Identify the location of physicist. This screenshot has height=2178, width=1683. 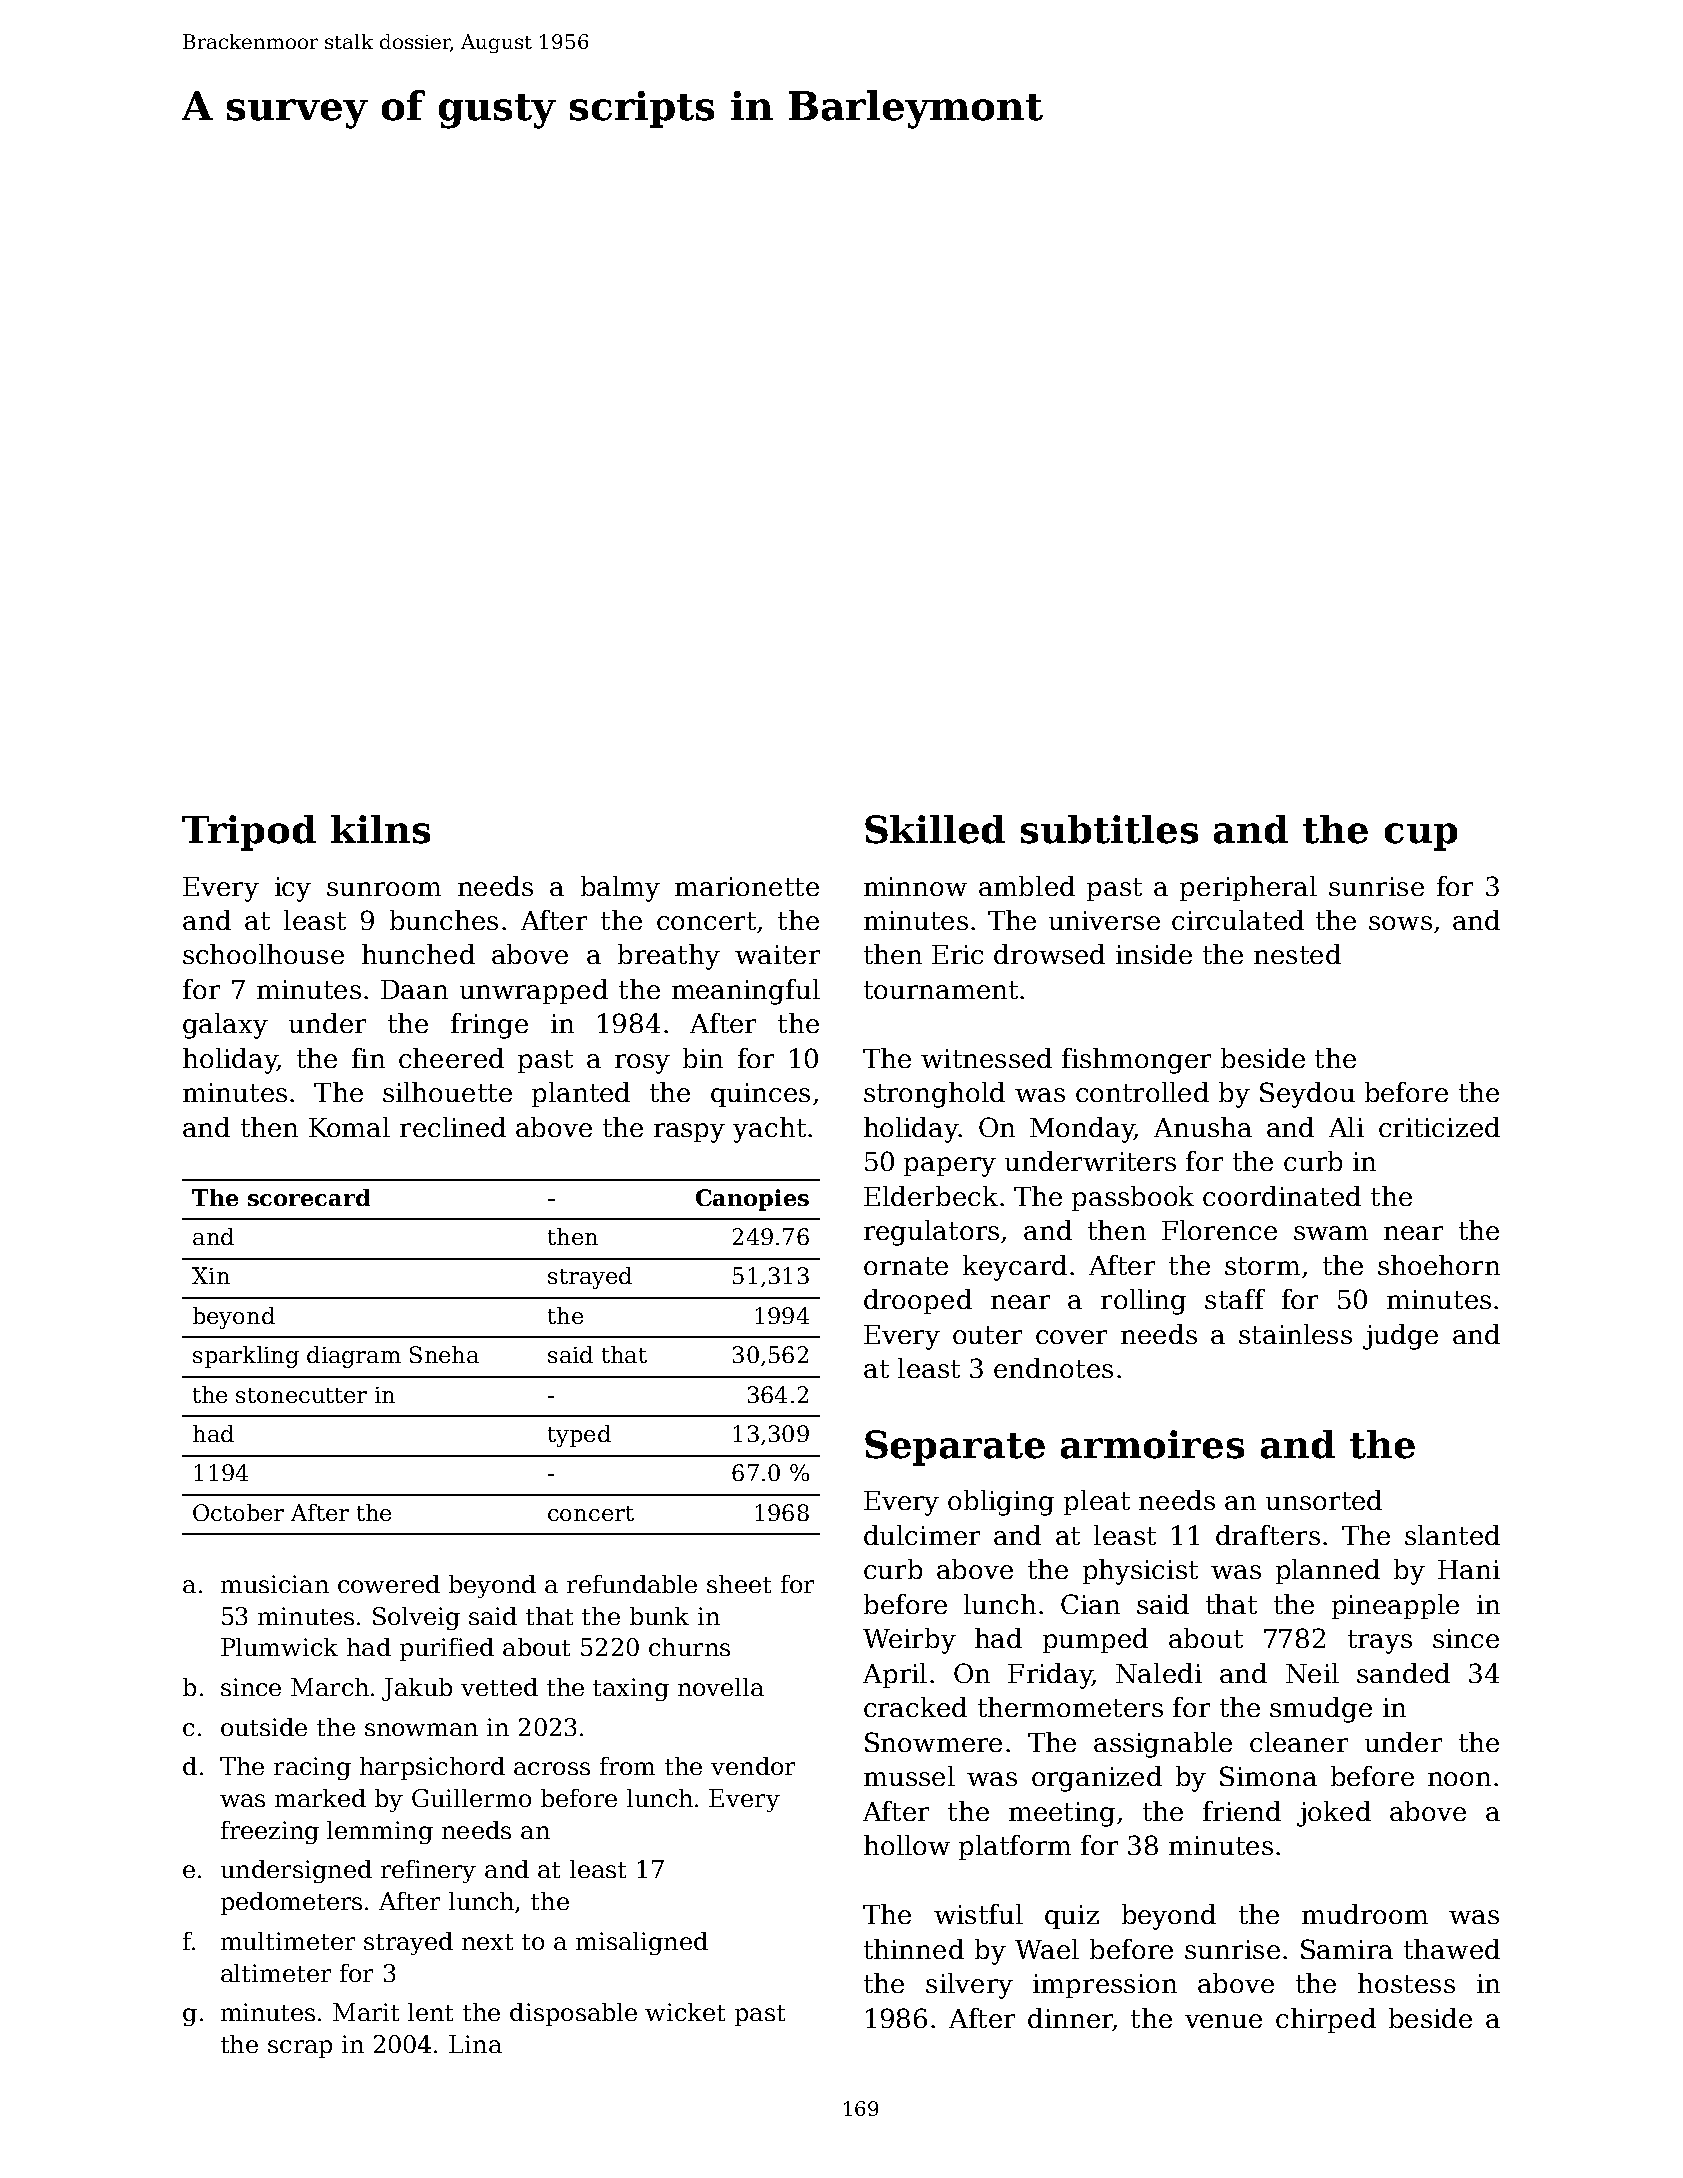
(1140, 1572).
